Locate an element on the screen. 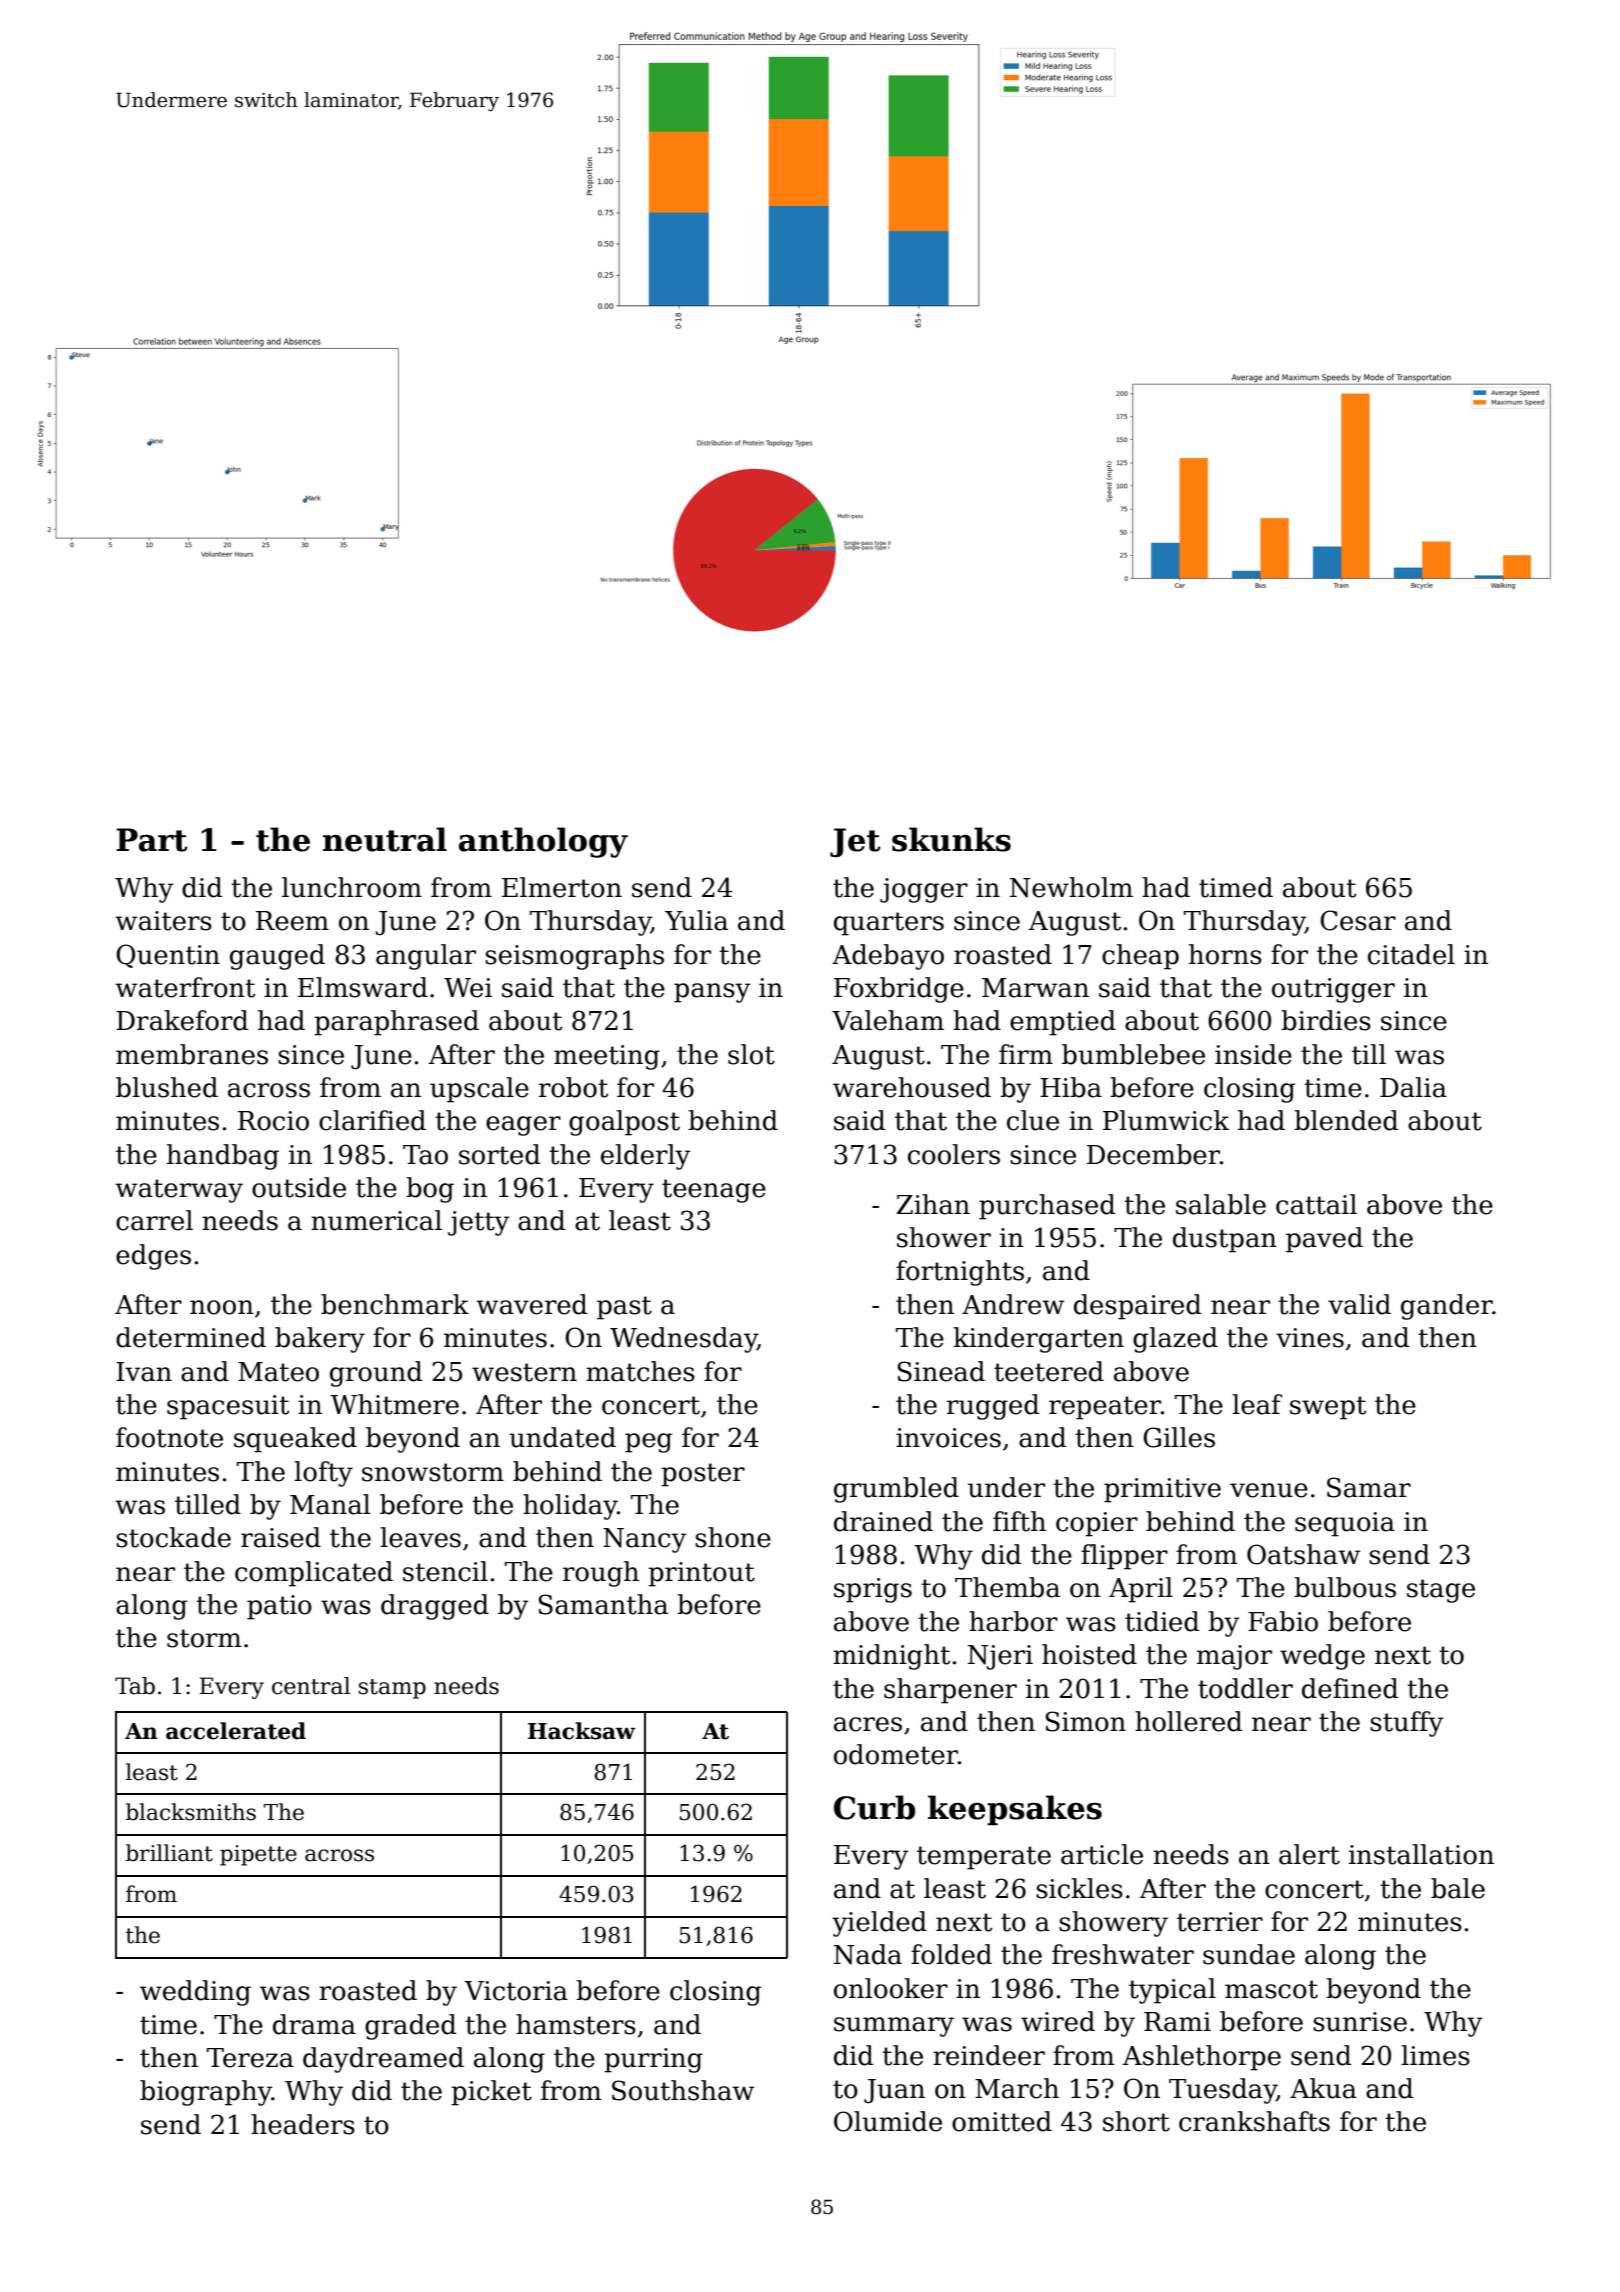  neutral is located at coordinates (385, 839).
